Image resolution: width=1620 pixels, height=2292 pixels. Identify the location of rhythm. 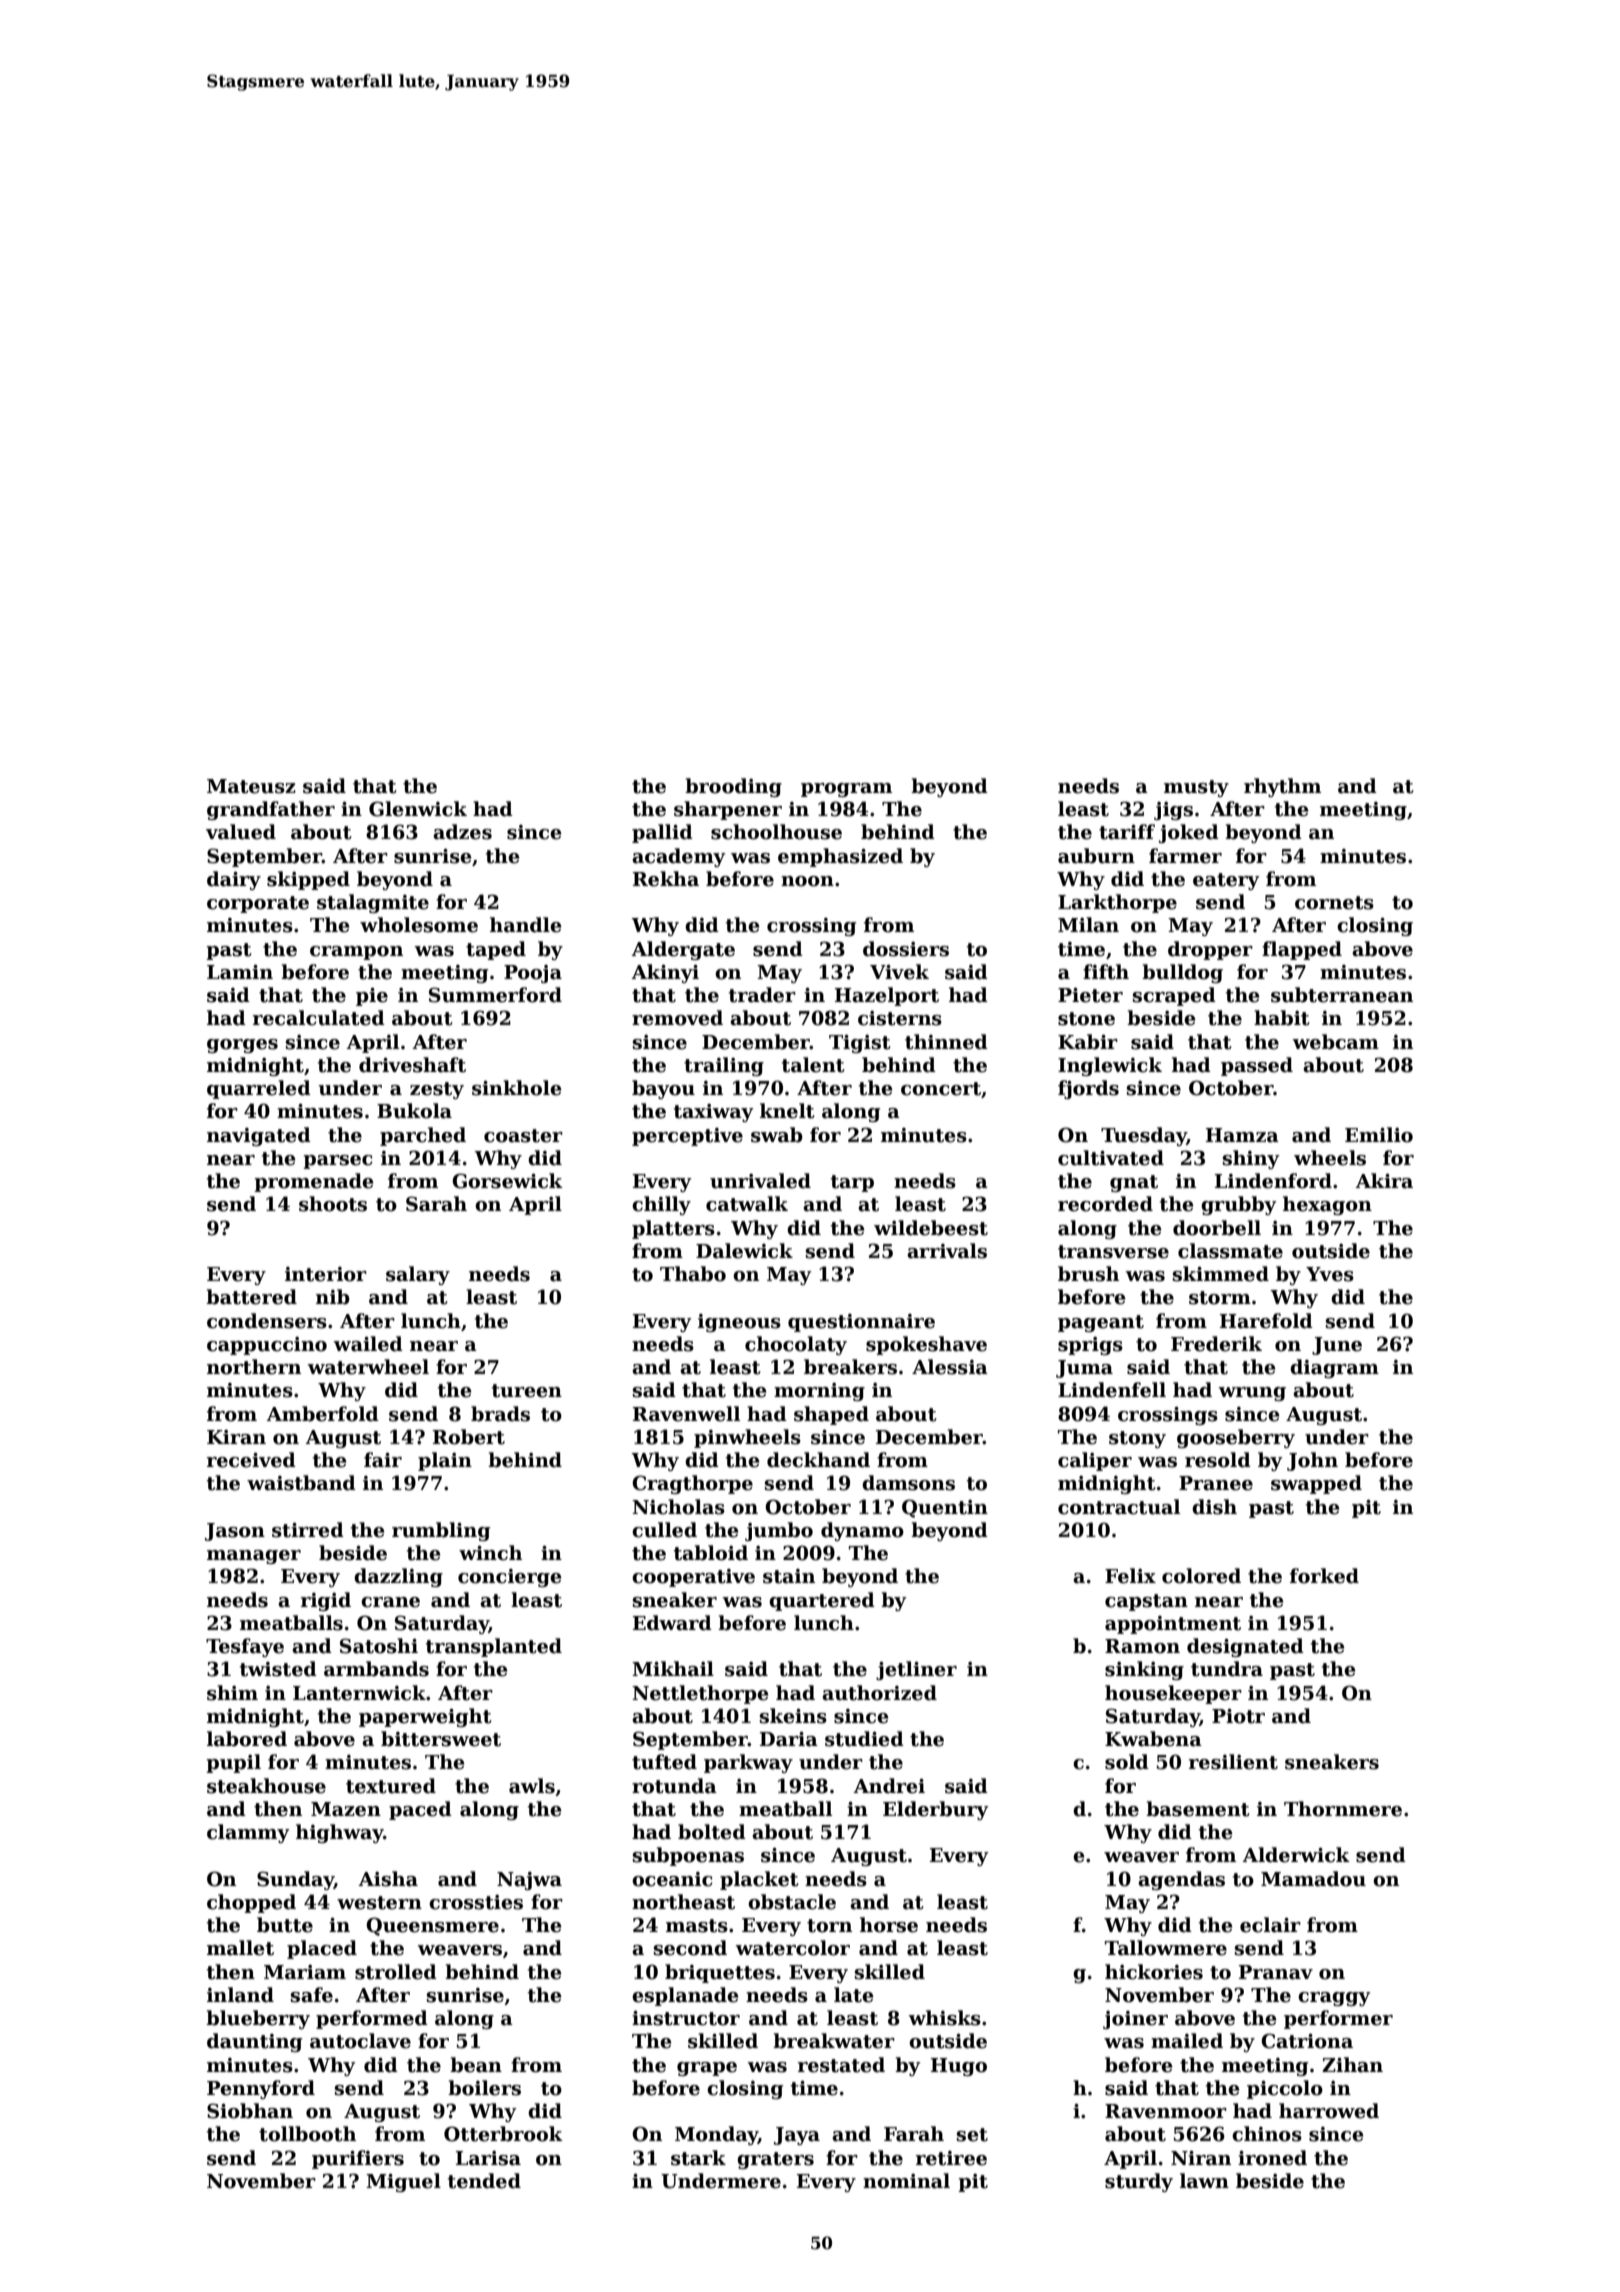
(1282, 787).
